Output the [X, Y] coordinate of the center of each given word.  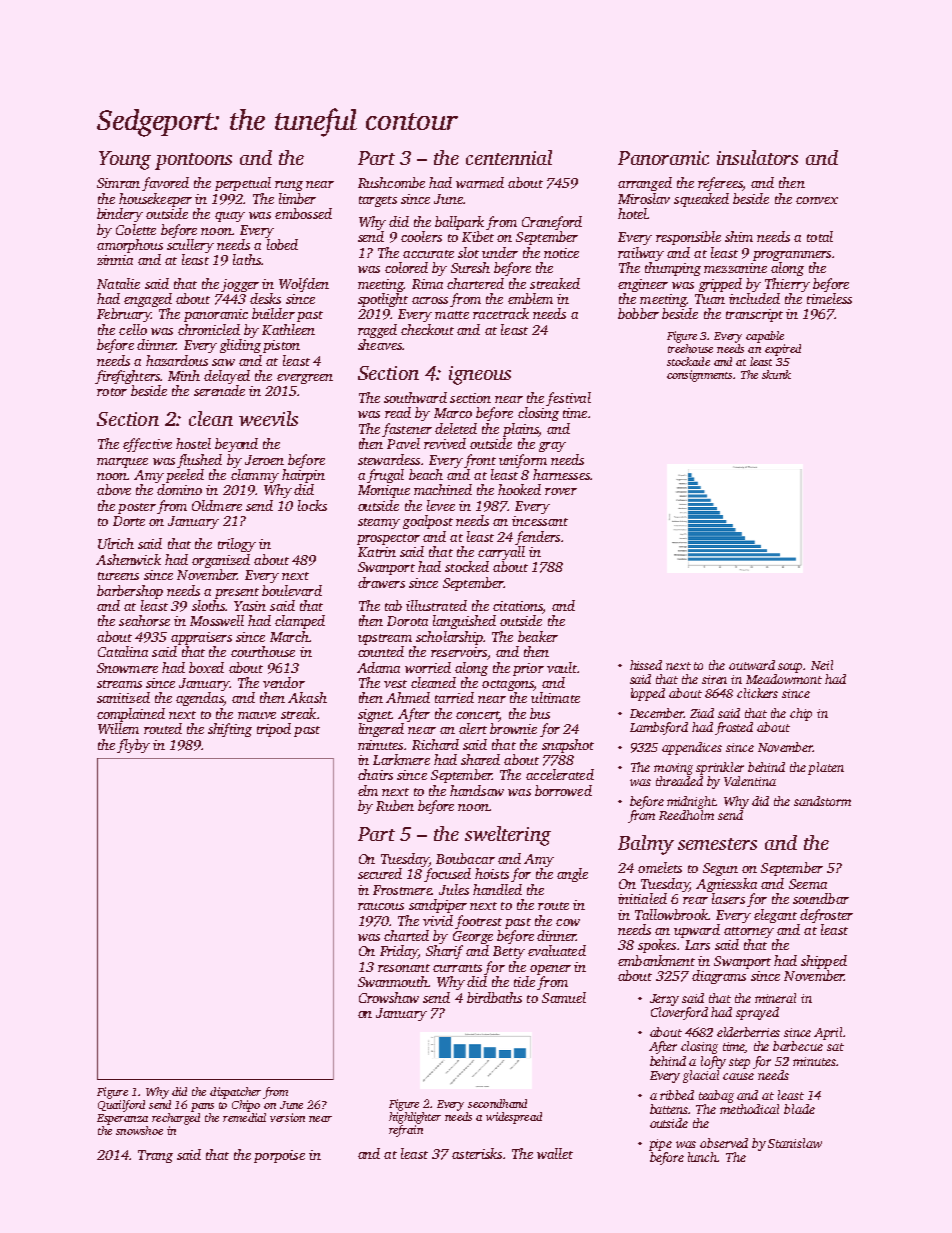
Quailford [121, 1106]
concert [477, 715]
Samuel [564, 997]
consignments [699, 376]
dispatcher [235, 1093]
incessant [540, 521]
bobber [638, 313]
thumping [673, 269]
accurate [428, 254]
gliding [240, 346]
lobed [282, 244]
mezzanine [735, 268]
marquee [122, 463]
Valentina [750, 781]
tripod [274, 730]
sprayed [757, 1013]
